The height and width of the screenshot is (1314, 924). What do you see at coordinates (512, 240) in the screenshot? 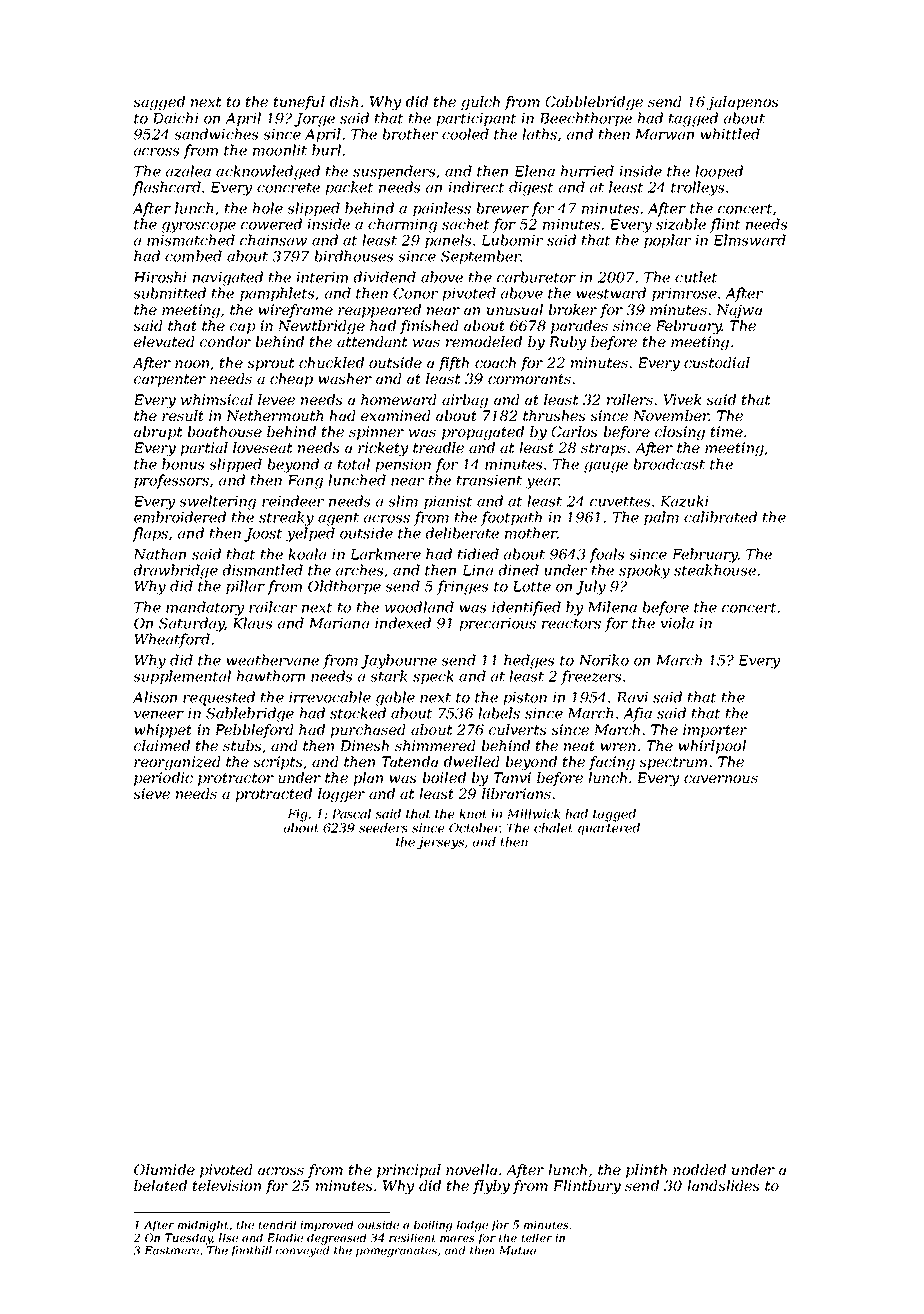
I see `Lubomir` at bounding box center [512, 240].
